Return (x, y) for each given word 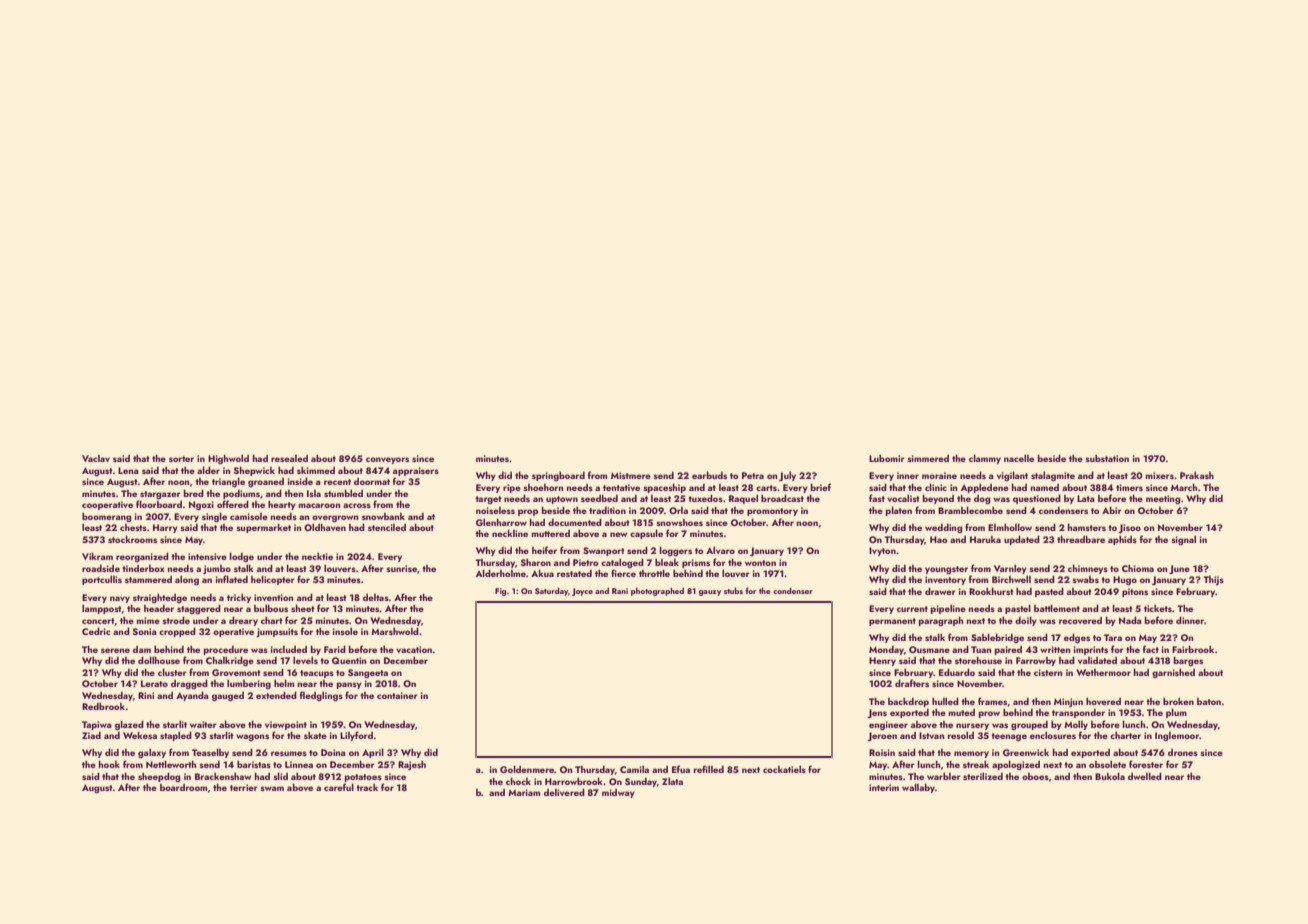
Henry (882, 661)
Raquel (743, 499)
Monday (886, 650)
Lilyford (356, 736)
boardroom (183, 787)
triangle (228, 482)
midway (618, 793)
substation (1107, 458)
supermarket (263, 528)
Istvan (931, 735)
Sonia (145, 631)
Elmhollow (1010, 527)
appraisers (416, 471)
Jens (877, 713)
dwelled (1145, 776)
